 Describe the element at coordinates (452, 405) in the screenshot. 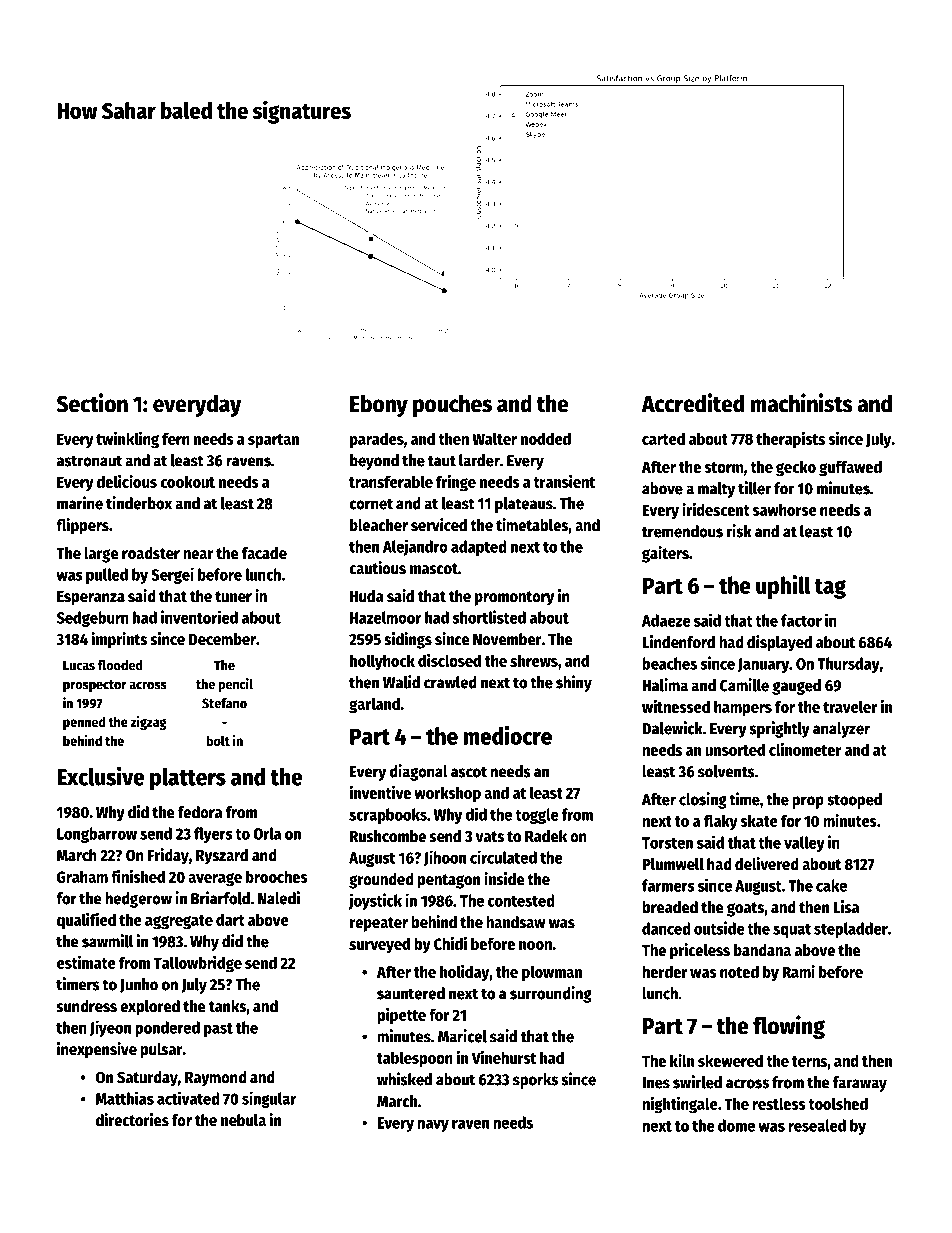

I see `pouches` at that location.
